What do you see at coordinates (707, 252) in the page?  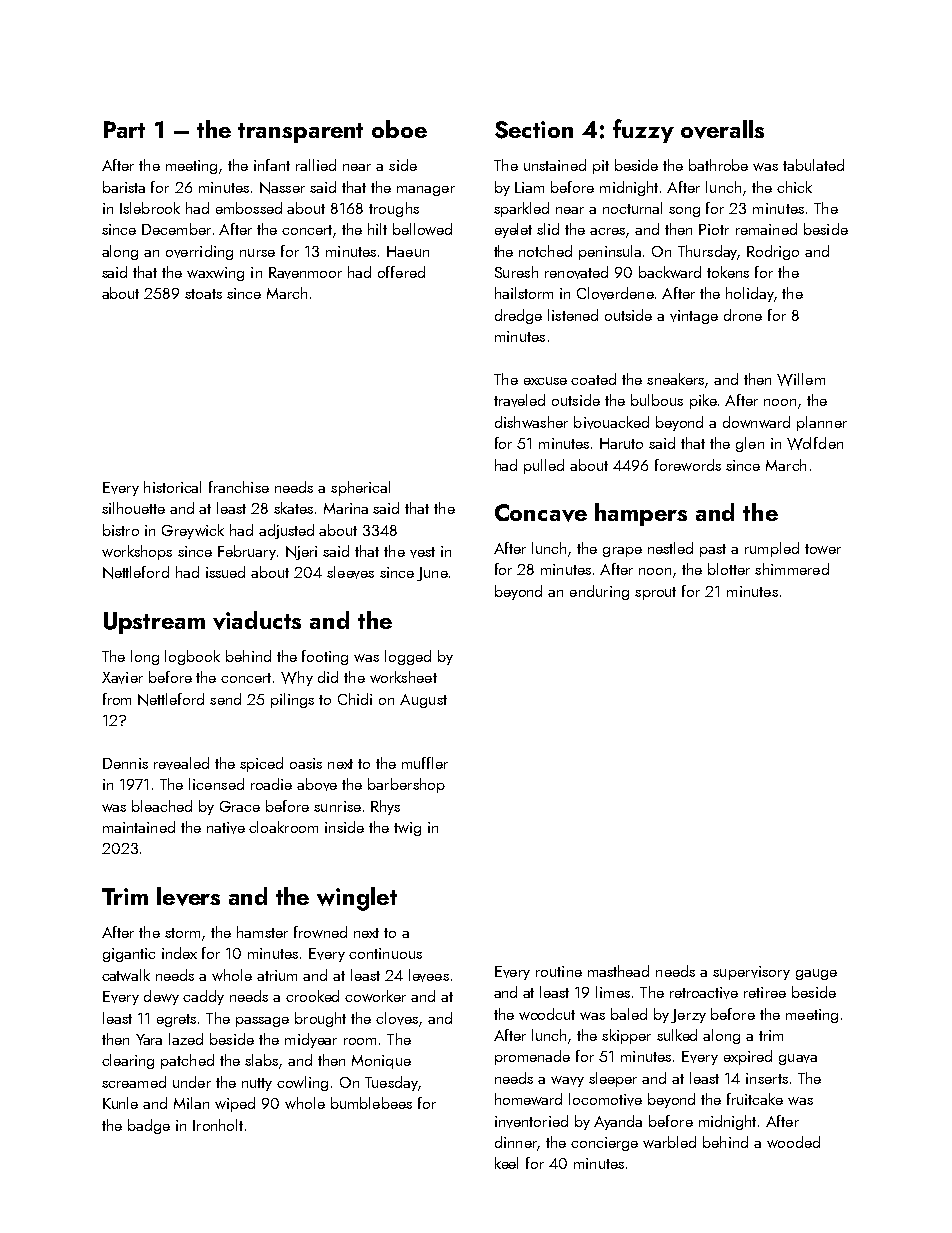 I see `Thursday` at bounding box center [707, 252].
